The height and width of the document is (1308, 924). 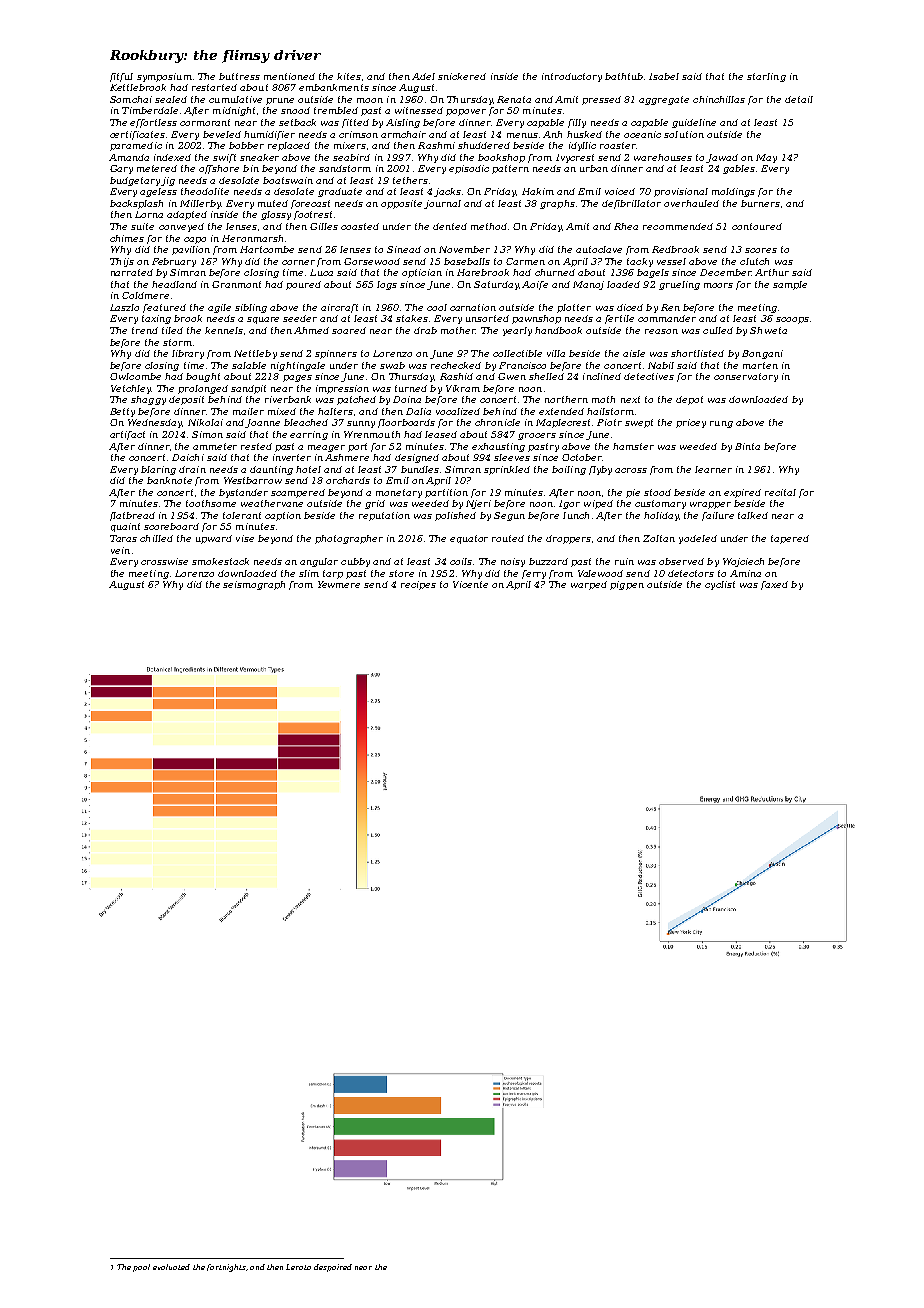 I want to click on Isabel, so click(x=664, y=76).
